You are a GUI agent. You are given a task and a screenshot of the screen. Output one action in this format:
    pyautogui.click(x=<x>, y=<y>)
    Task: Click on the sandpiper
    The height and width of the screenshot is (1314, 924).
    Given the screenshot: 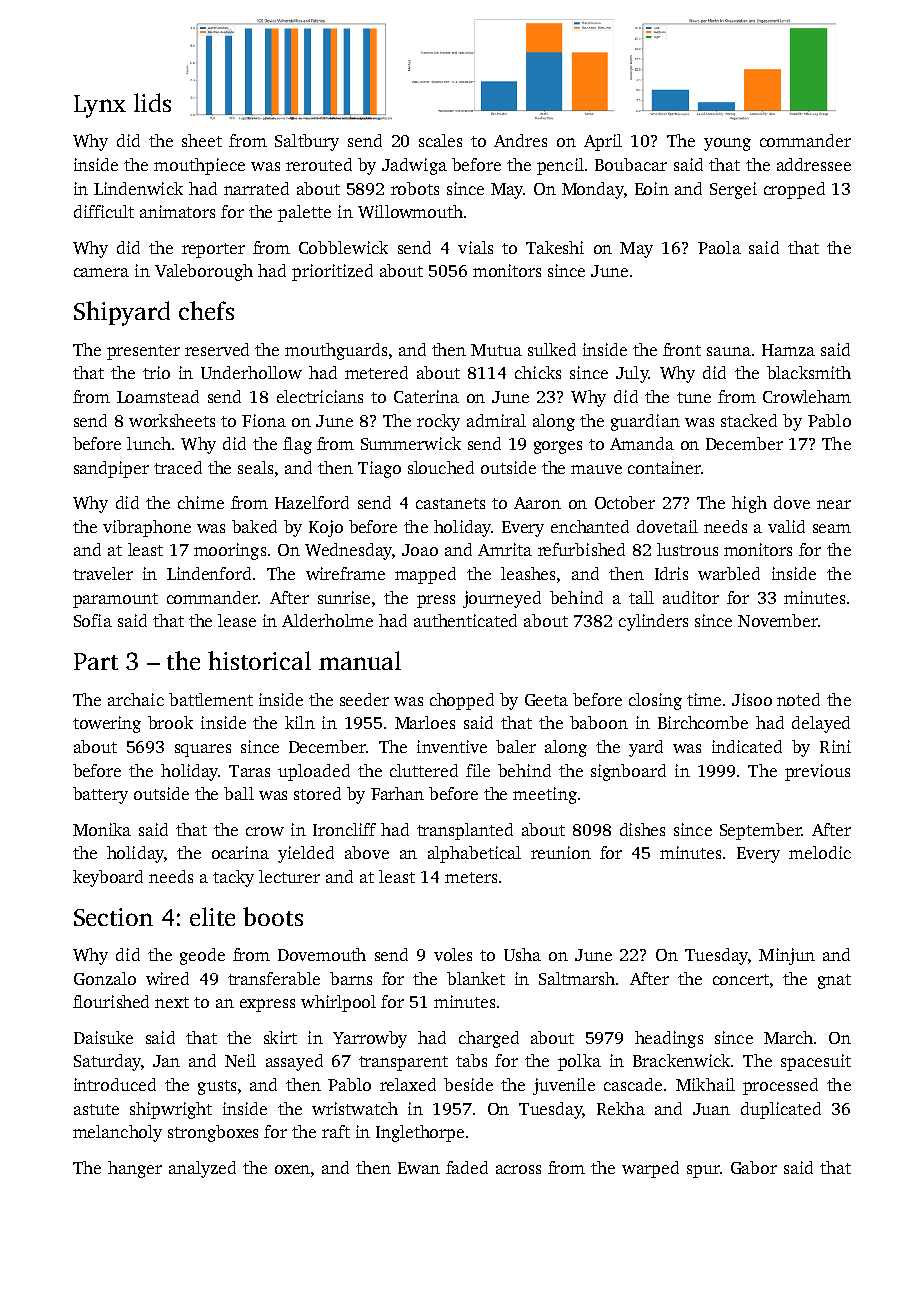 What is the action you would take?
    pyautogui.click(x=111, y=469)
